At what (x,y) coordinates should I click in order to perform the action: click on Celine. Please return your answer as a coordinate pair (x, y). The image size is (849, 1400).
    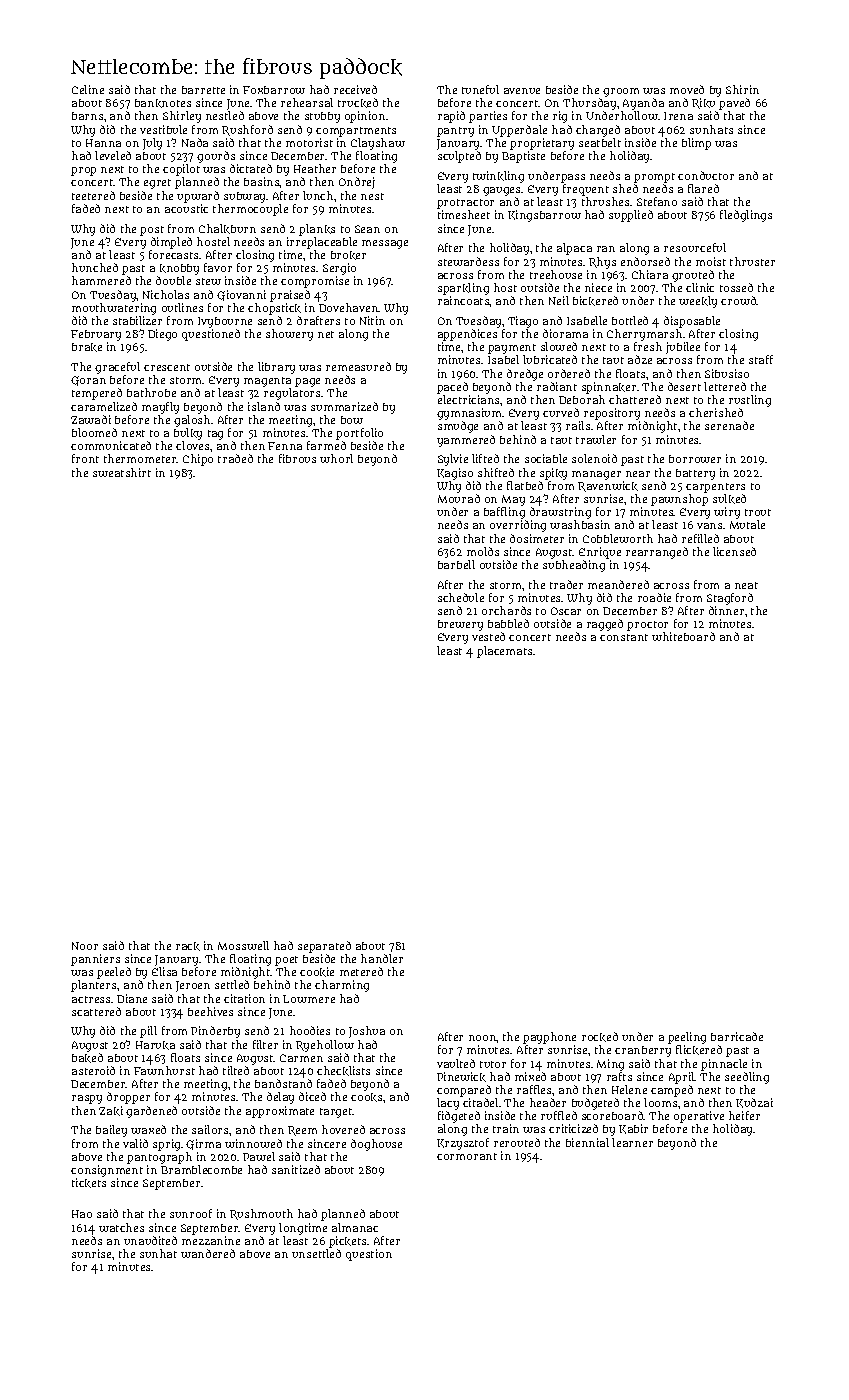
    Looking at the image, I should click on (88, 89).
